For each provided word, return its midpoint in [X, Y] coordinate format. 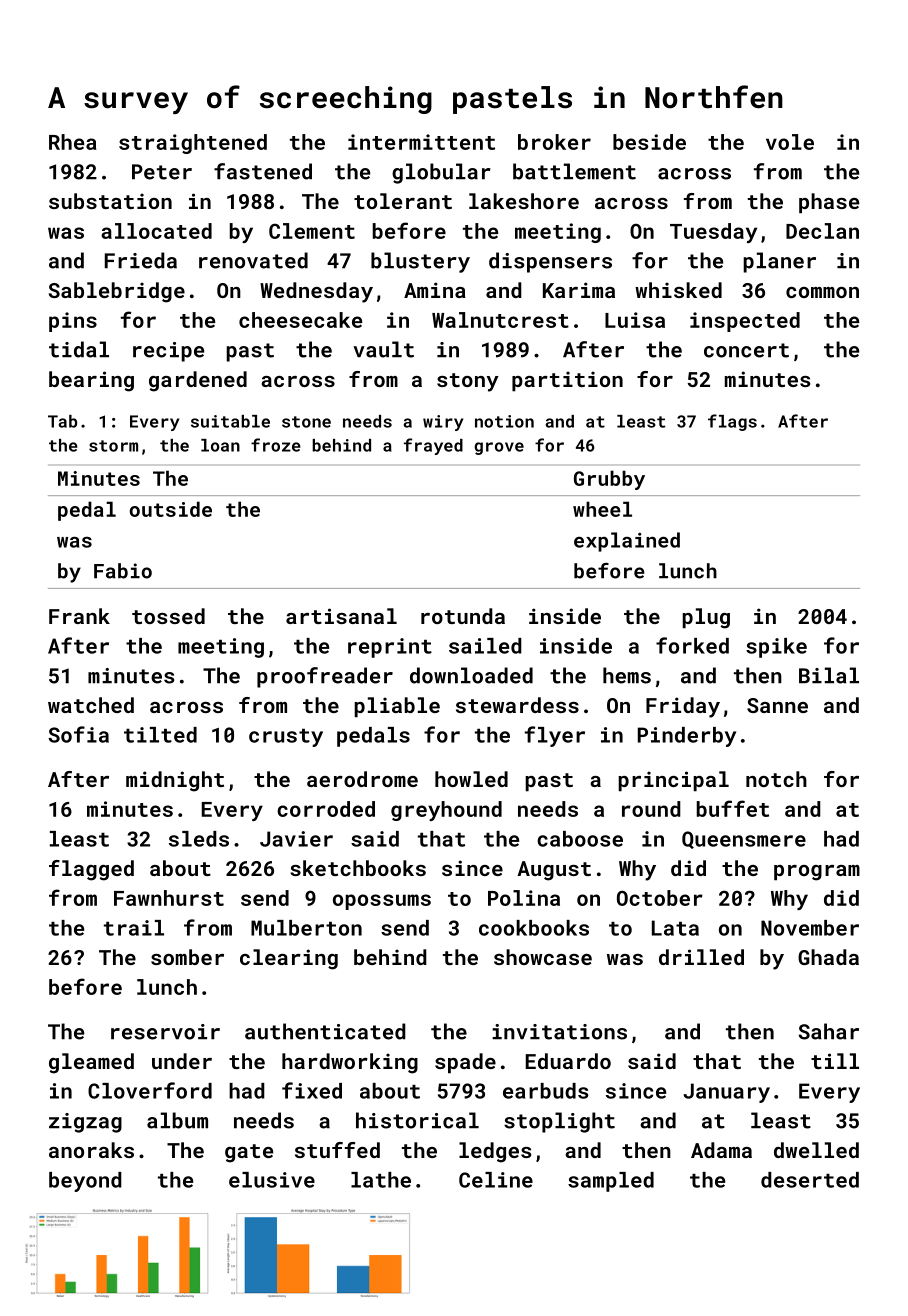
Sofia [78, 734]
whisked [678, 290]
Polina [524, 898]
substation [110, 201]
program [817, 873]
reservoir [165, 1032]
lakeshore [524, 201]
